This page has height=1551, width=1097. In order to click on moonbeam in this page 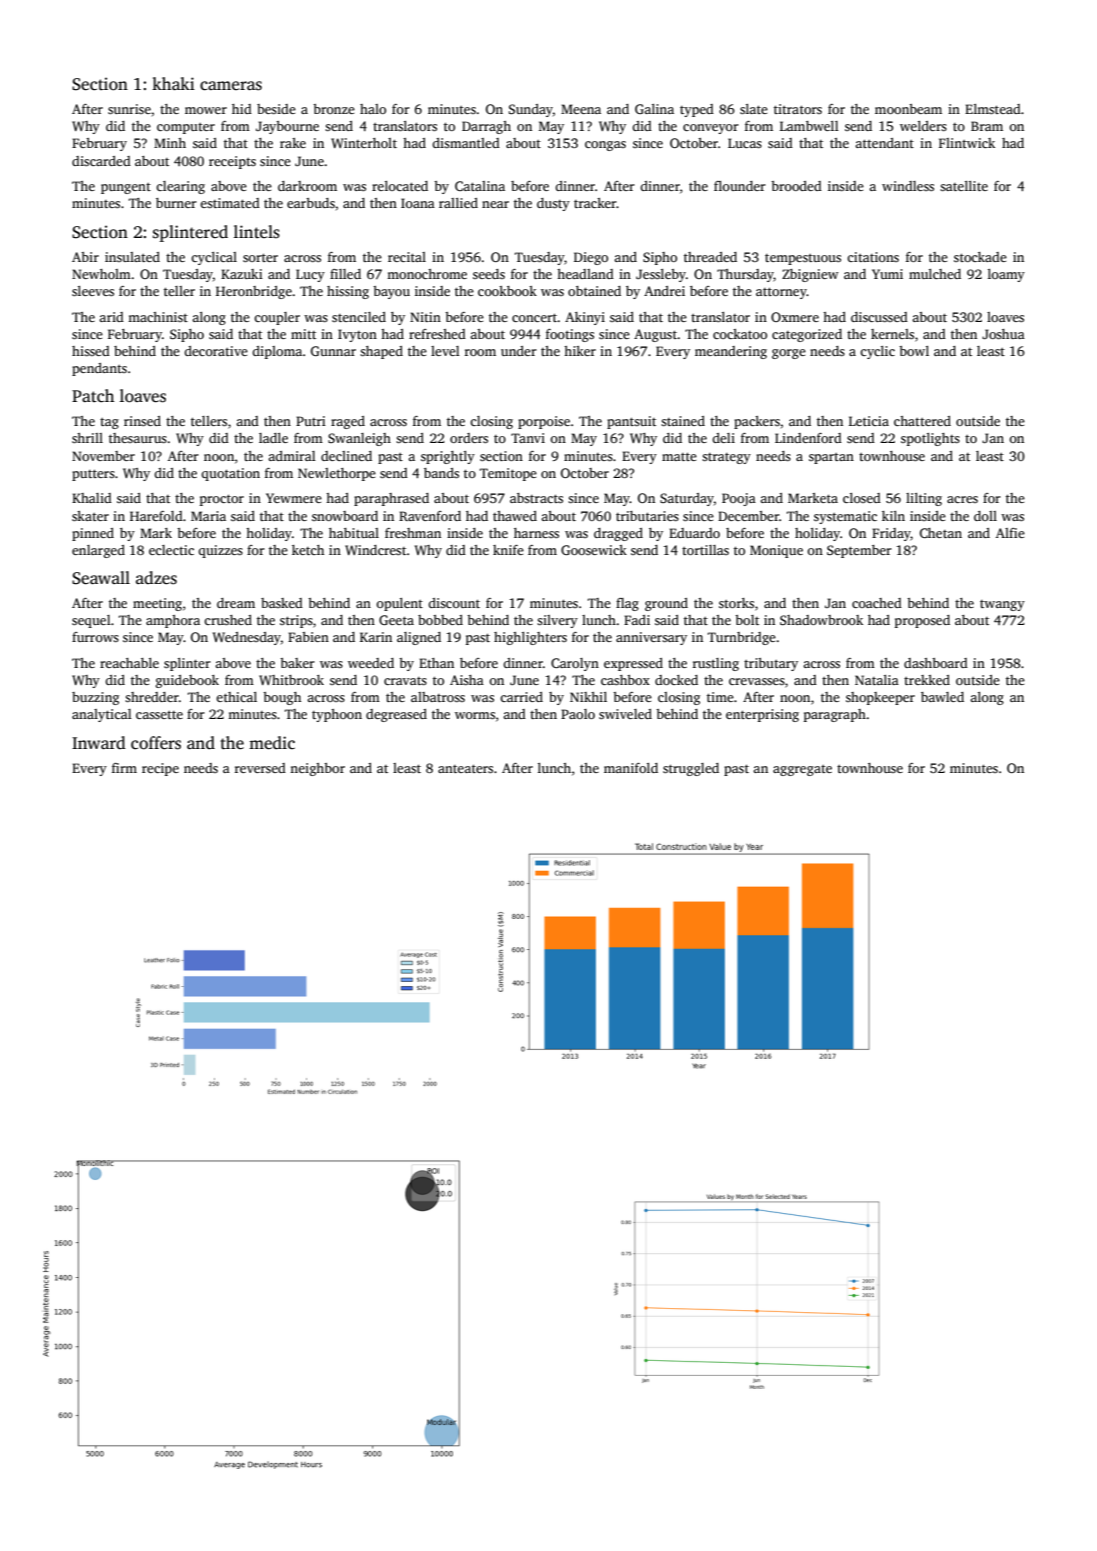, I will do `click(908, 109)`.
